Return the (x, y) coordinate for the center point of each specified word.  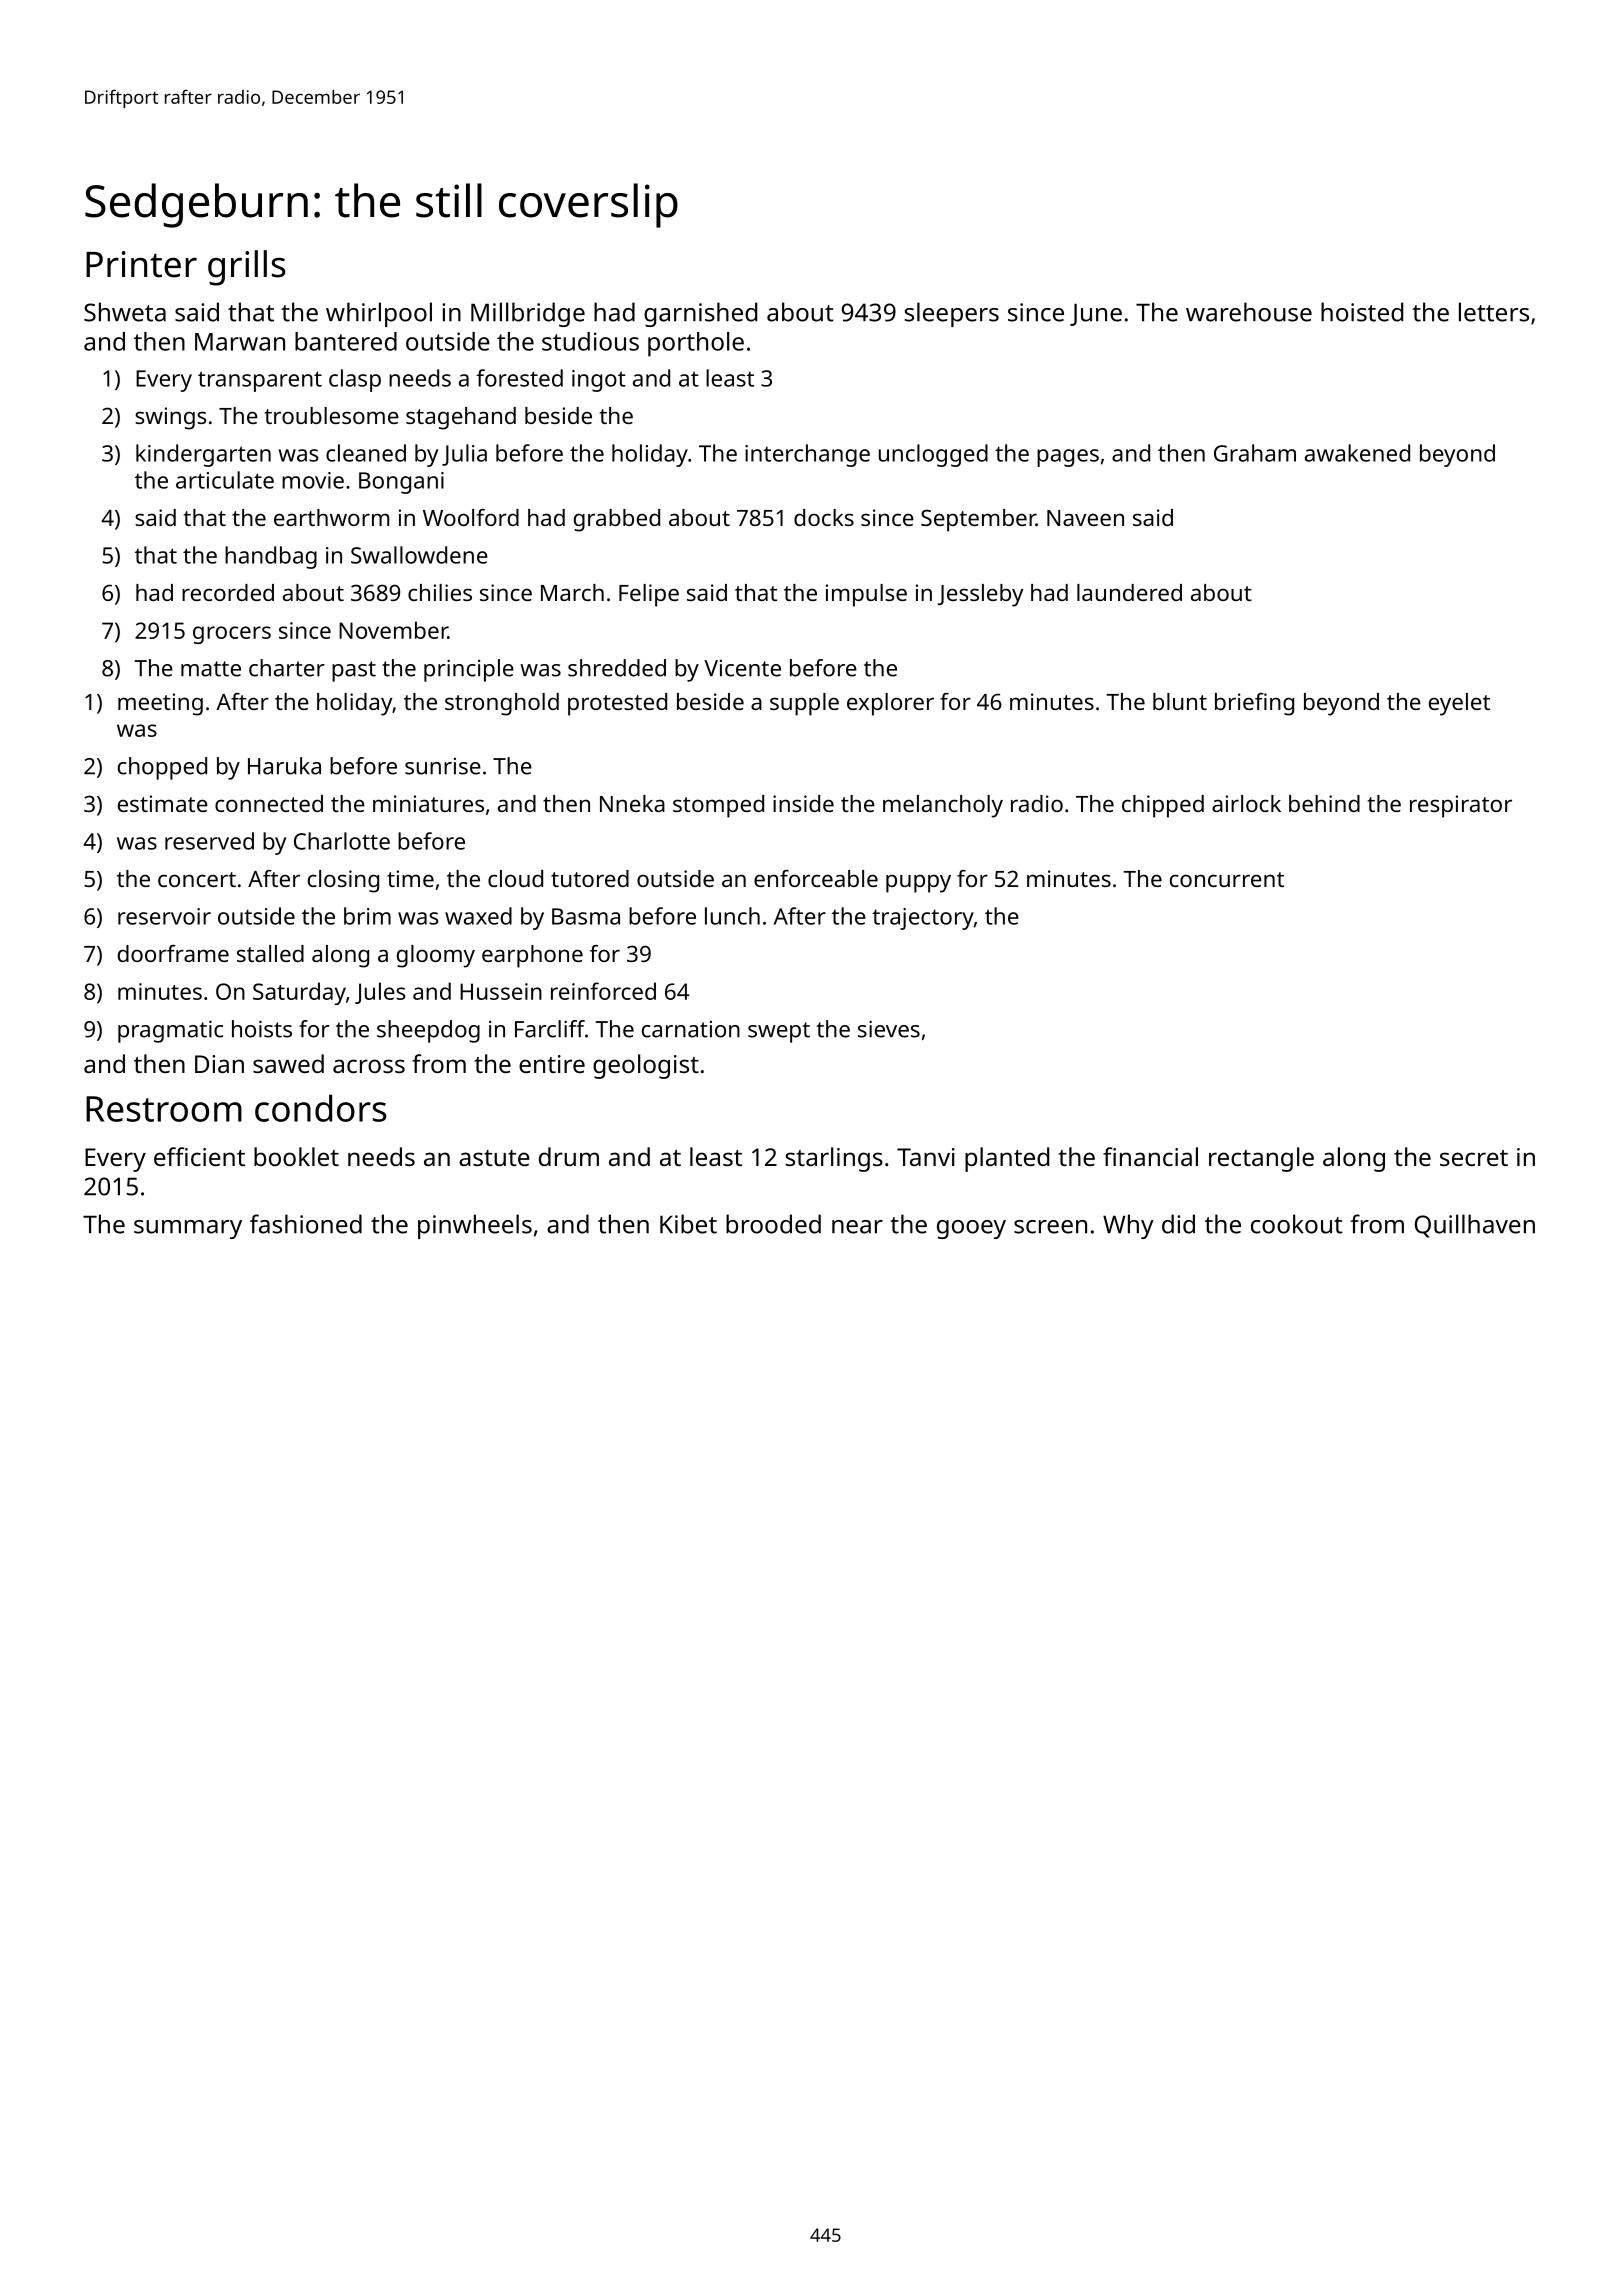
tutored (590, 878)
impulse (866, 595)
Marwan (240, 342)
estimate (163, 803)
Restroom (164, 1109)
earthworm (331, 517)
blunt (1180, 701)
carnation (691, 1029)
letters (1494, 312)
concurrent (1227, 879)
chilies (440, 592)
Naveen (1085, 518)
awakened (1357, 453)
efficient (199, 1156)
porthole (696, 344)
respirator (1461, 806)
